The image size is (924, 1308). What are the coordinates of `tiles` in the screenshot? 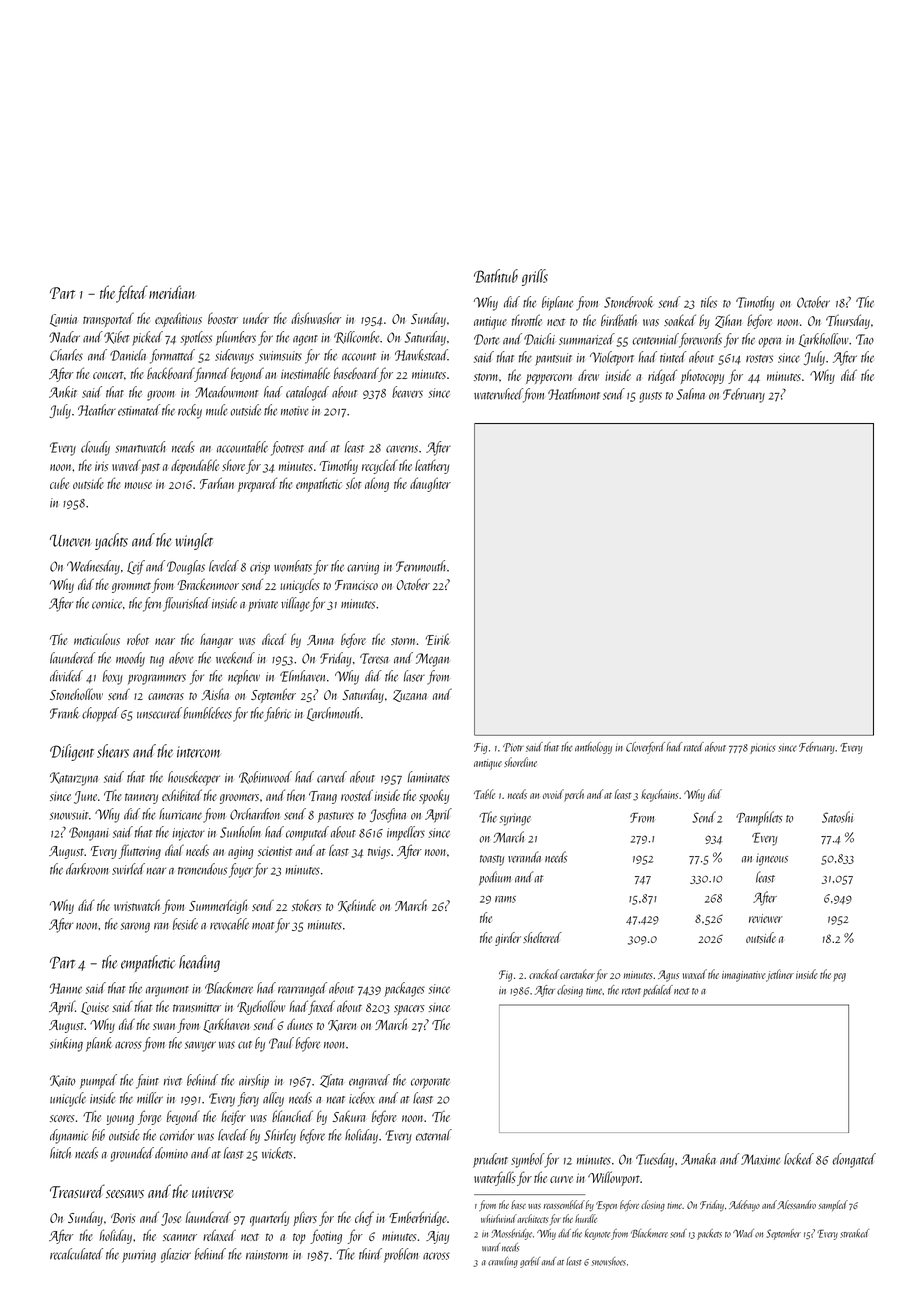 It's located at (709, 302).
